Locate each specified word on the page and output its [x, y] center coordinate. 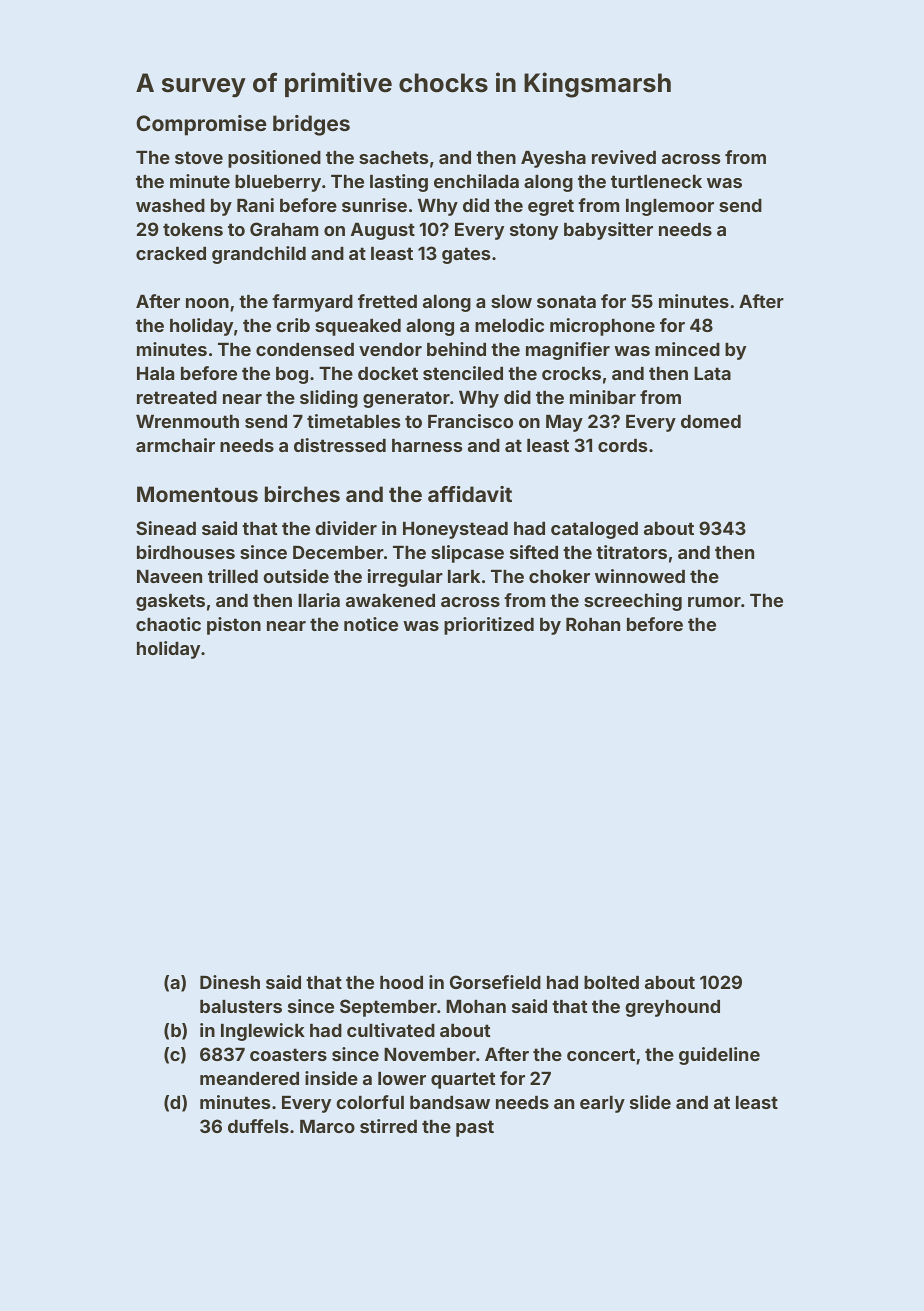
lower [402, 1078]
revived [624, 157]
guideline [719, 1056]
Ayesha [553, 159]
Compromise [201, 125]
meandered [249, 1078]
